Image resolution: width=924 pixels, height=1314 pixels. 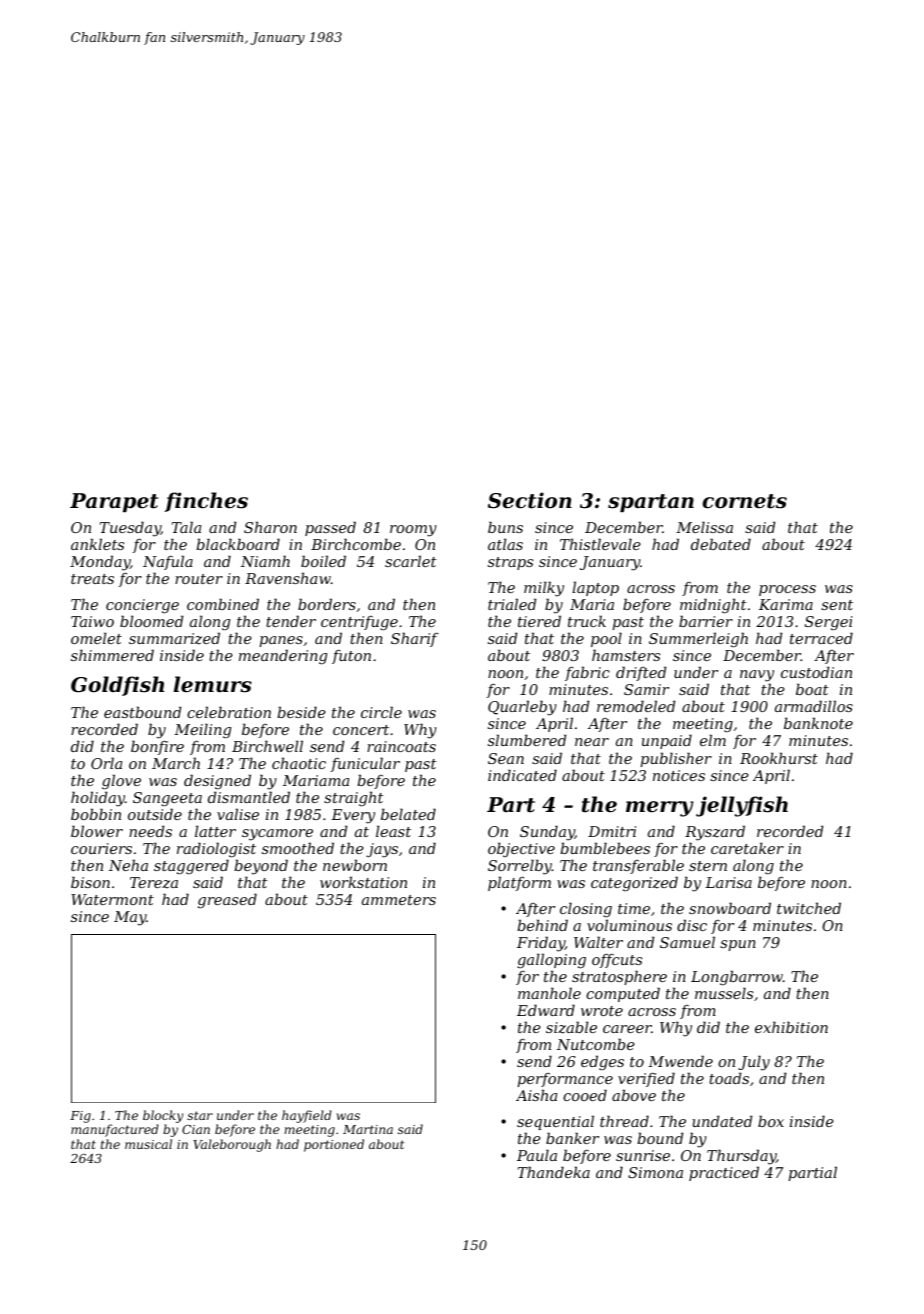 I want to click on Rookhurst, so click(x=779, y=758).
